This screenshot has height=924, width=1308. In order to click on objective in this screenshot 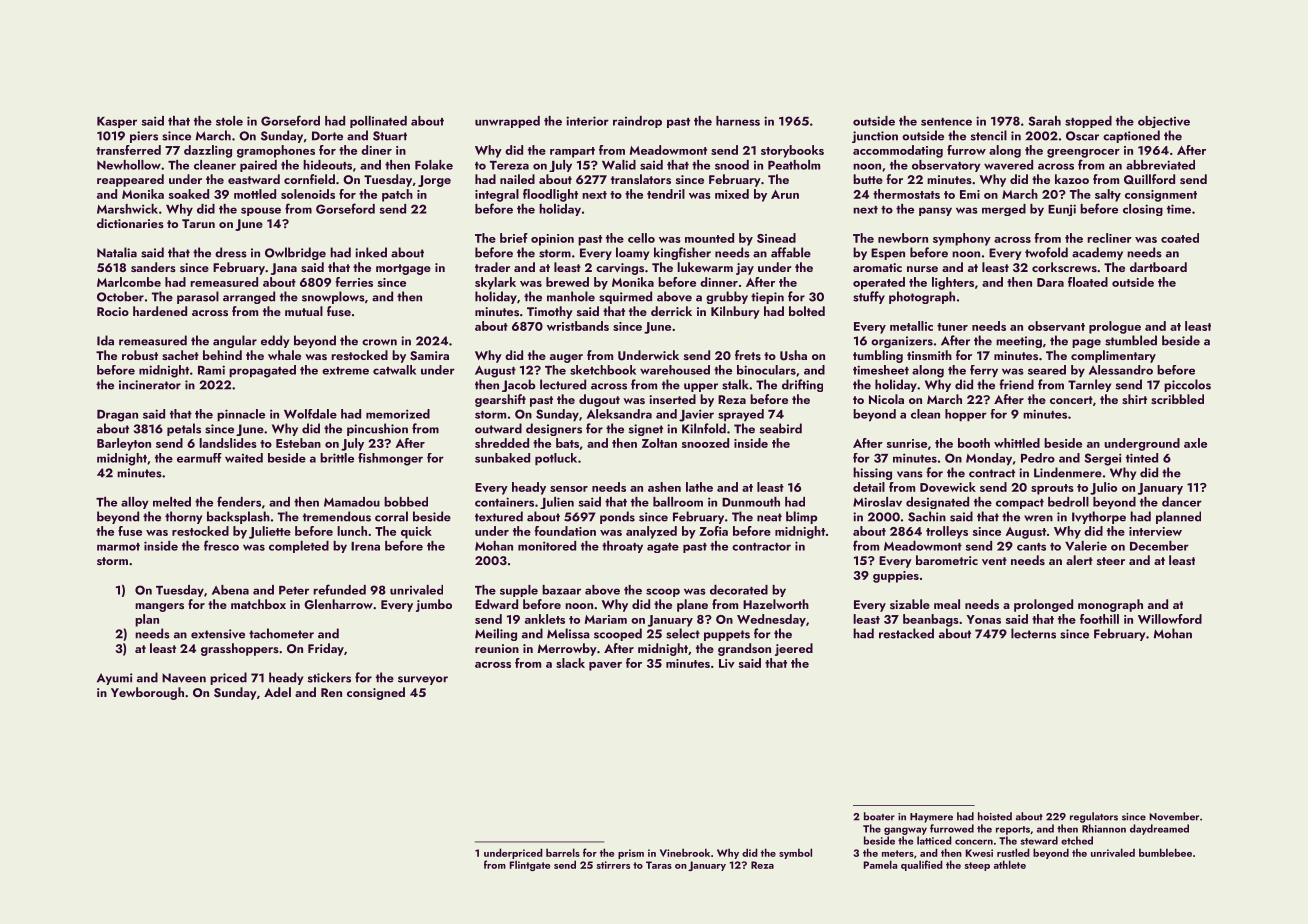, I will do `click(1164, 122)`.
